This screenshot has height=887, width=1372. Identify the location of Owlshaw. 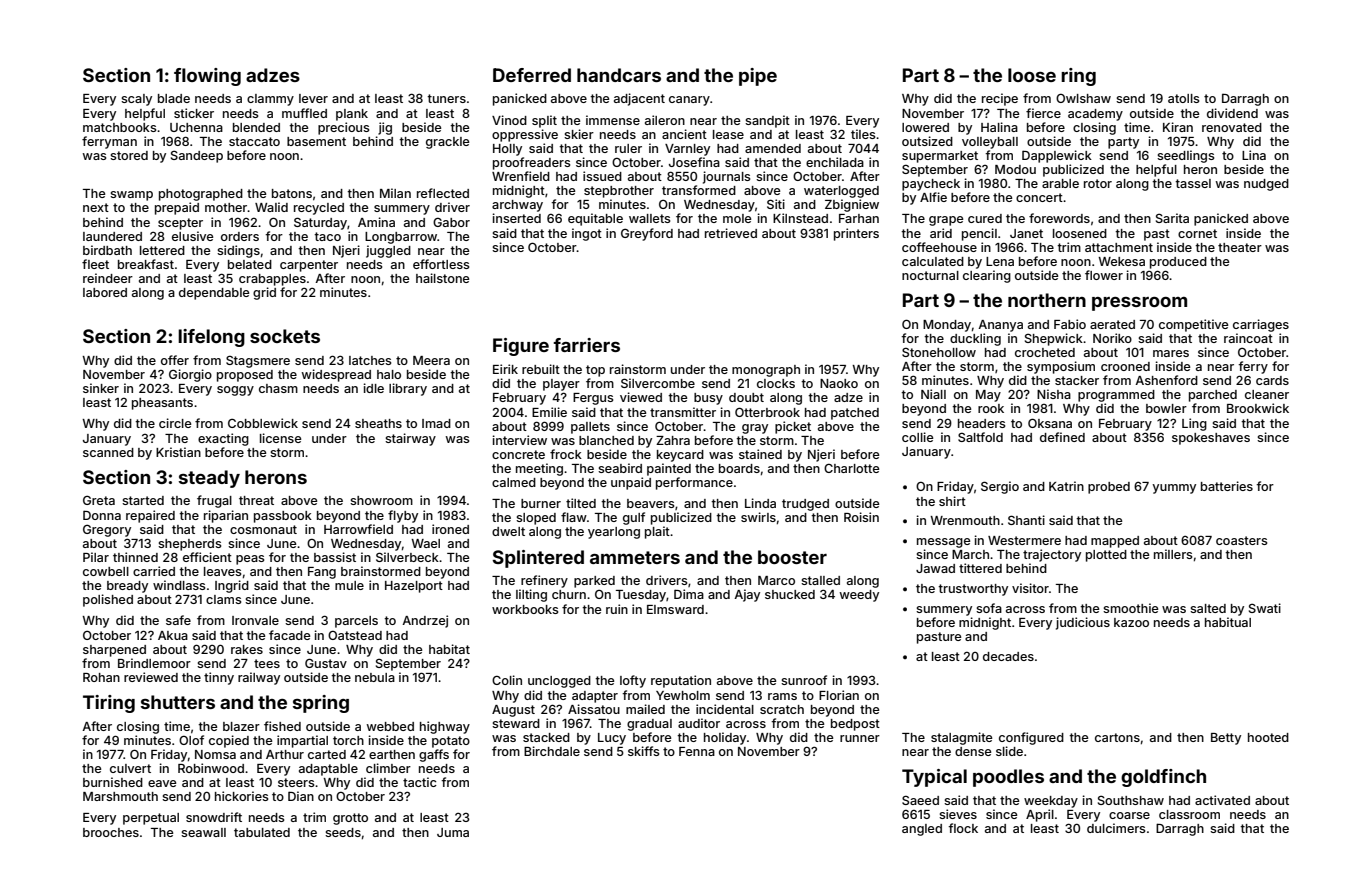
(1083, 98).
